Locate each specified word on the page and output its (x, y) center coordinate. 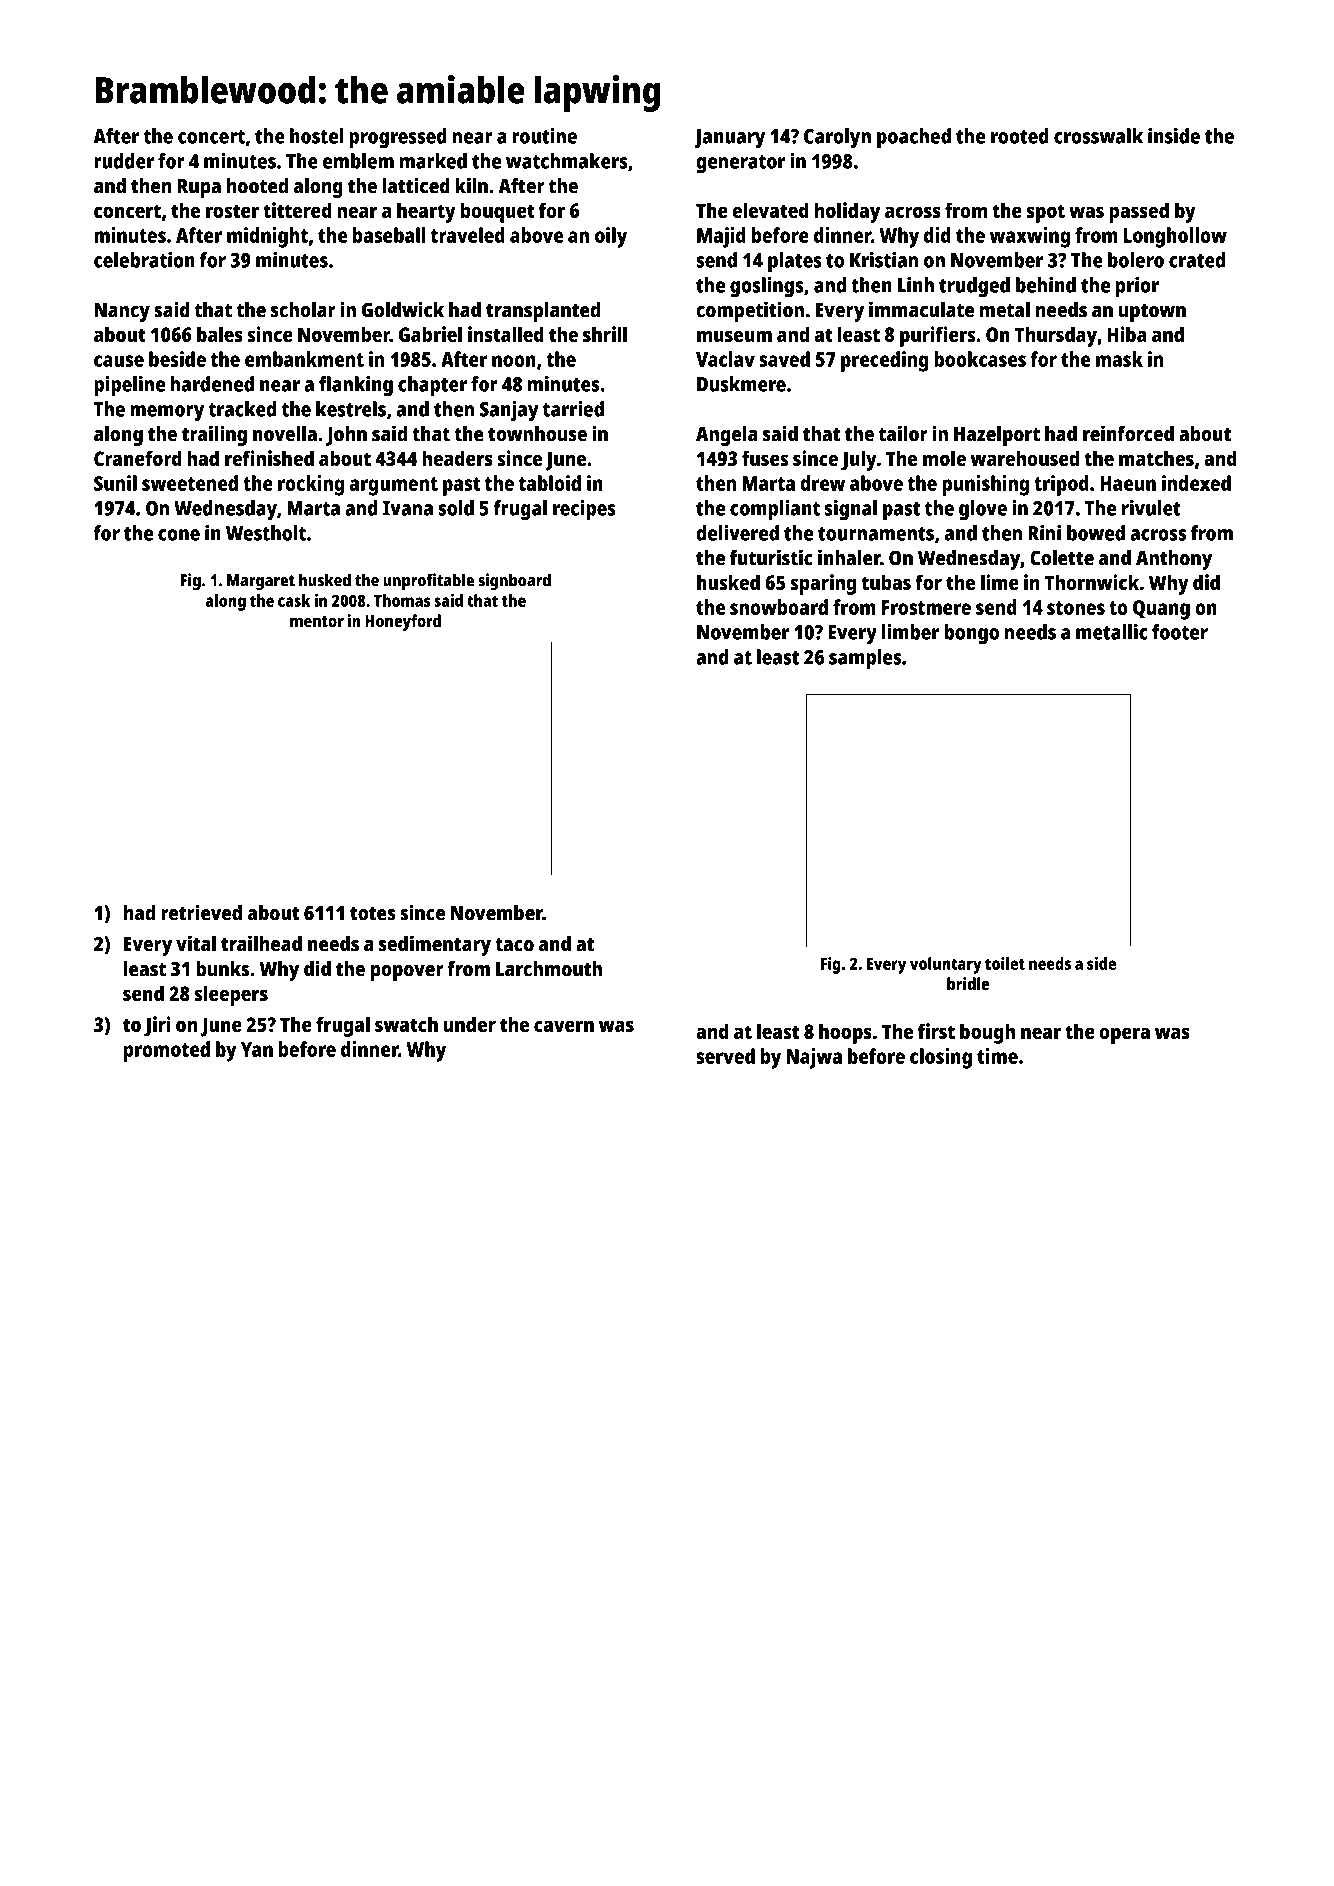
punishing (985, 485)
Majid (721, 237)
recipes (584, 510)
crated (1197, 260)
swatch (406, 1024)
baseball (389, 235)
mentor (317, 621)
